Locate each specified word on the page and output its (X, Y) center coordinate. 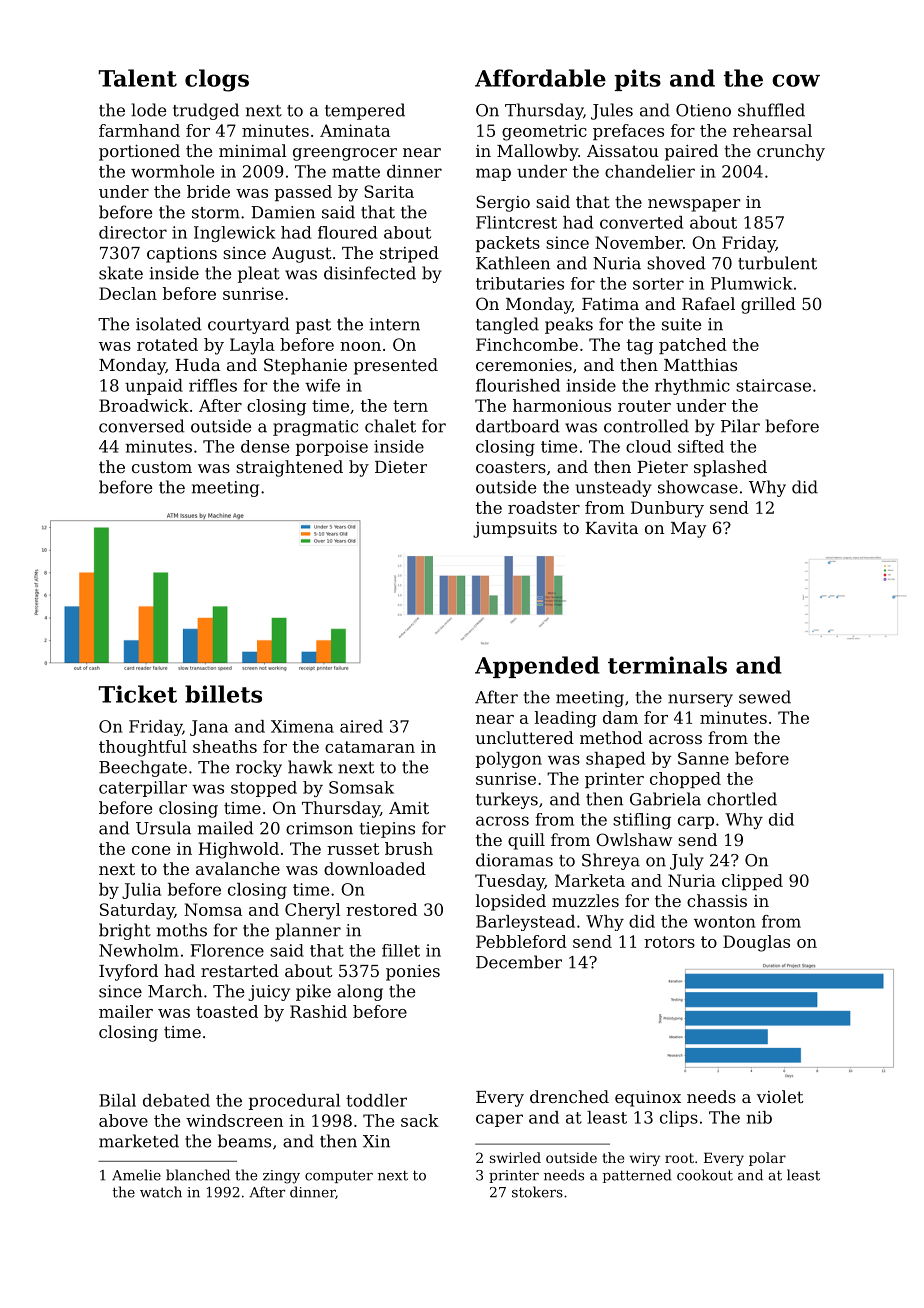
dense (265, 446)
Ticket (137, 694)
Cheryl (313, 911)
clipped (752, 882)
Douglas (756, 943)
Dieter (401, 467)
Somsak (361, 787)
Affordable (540, 78)
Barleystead (525, 923)
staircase (773, 385)
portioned (139, 152)
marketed (139, 1141)
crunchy (791, 152)
